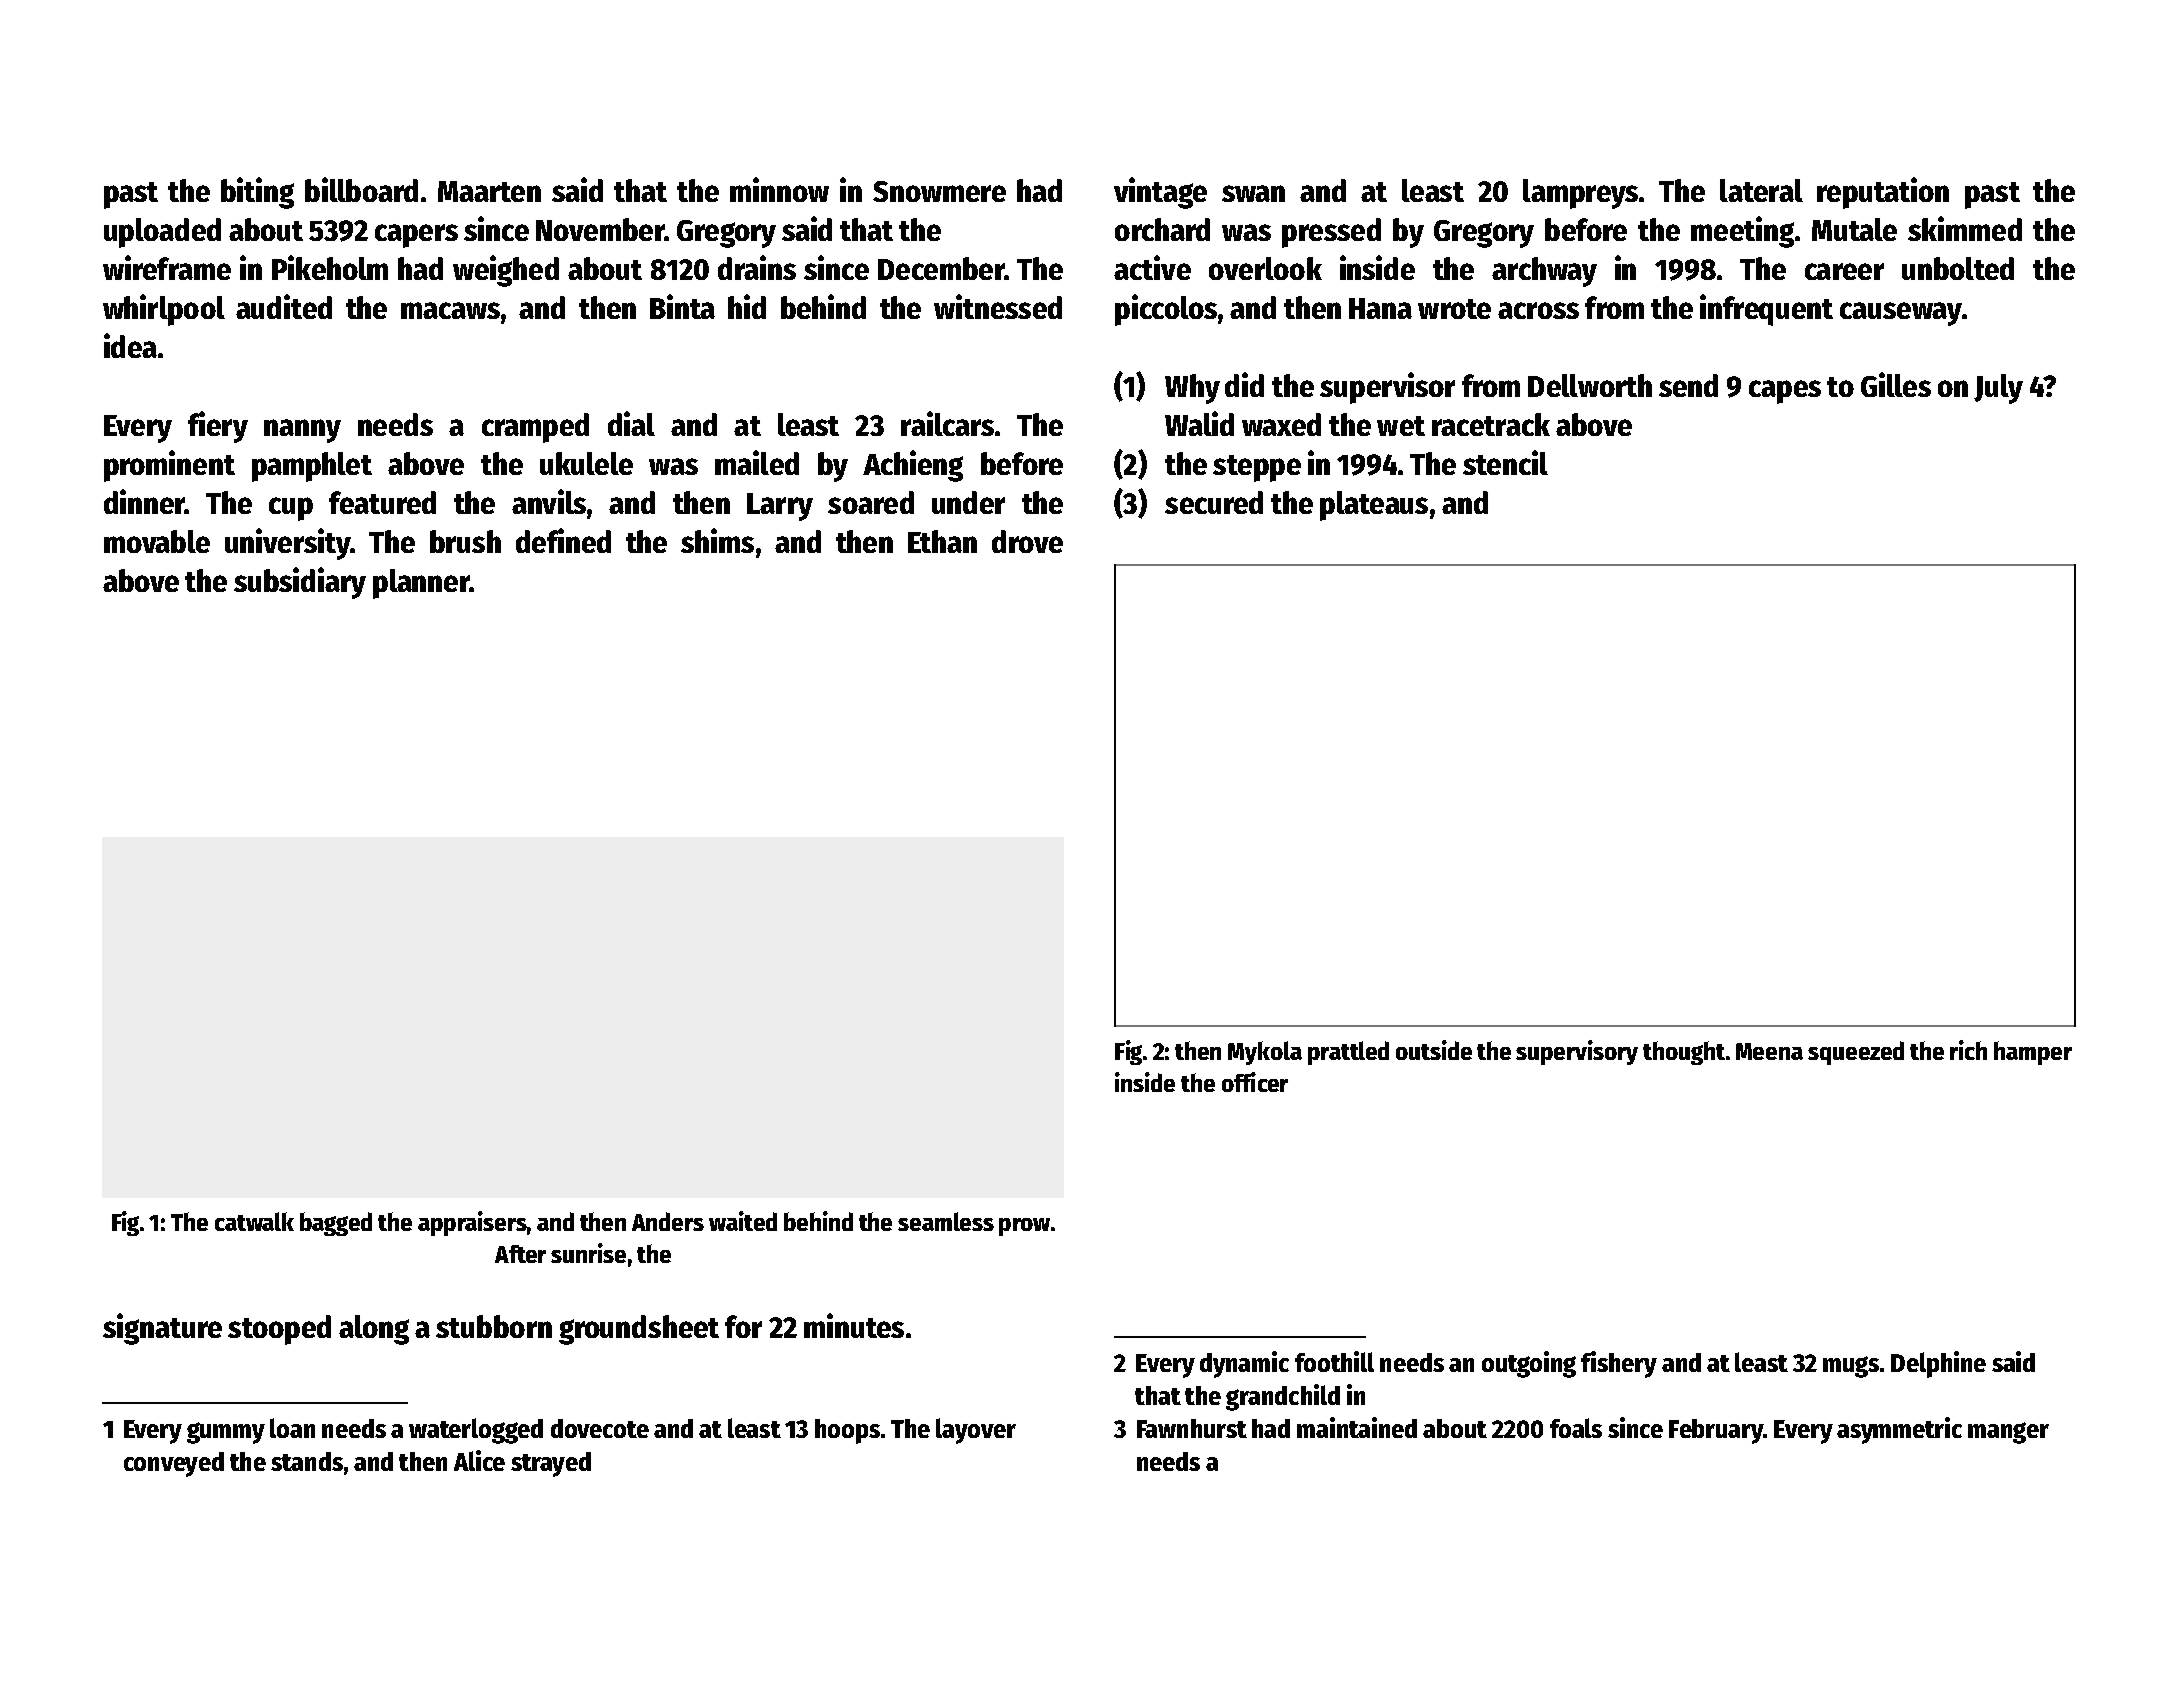 The image size is (2178, 1683). I want to click on appraisers, so click(472, 1223).
